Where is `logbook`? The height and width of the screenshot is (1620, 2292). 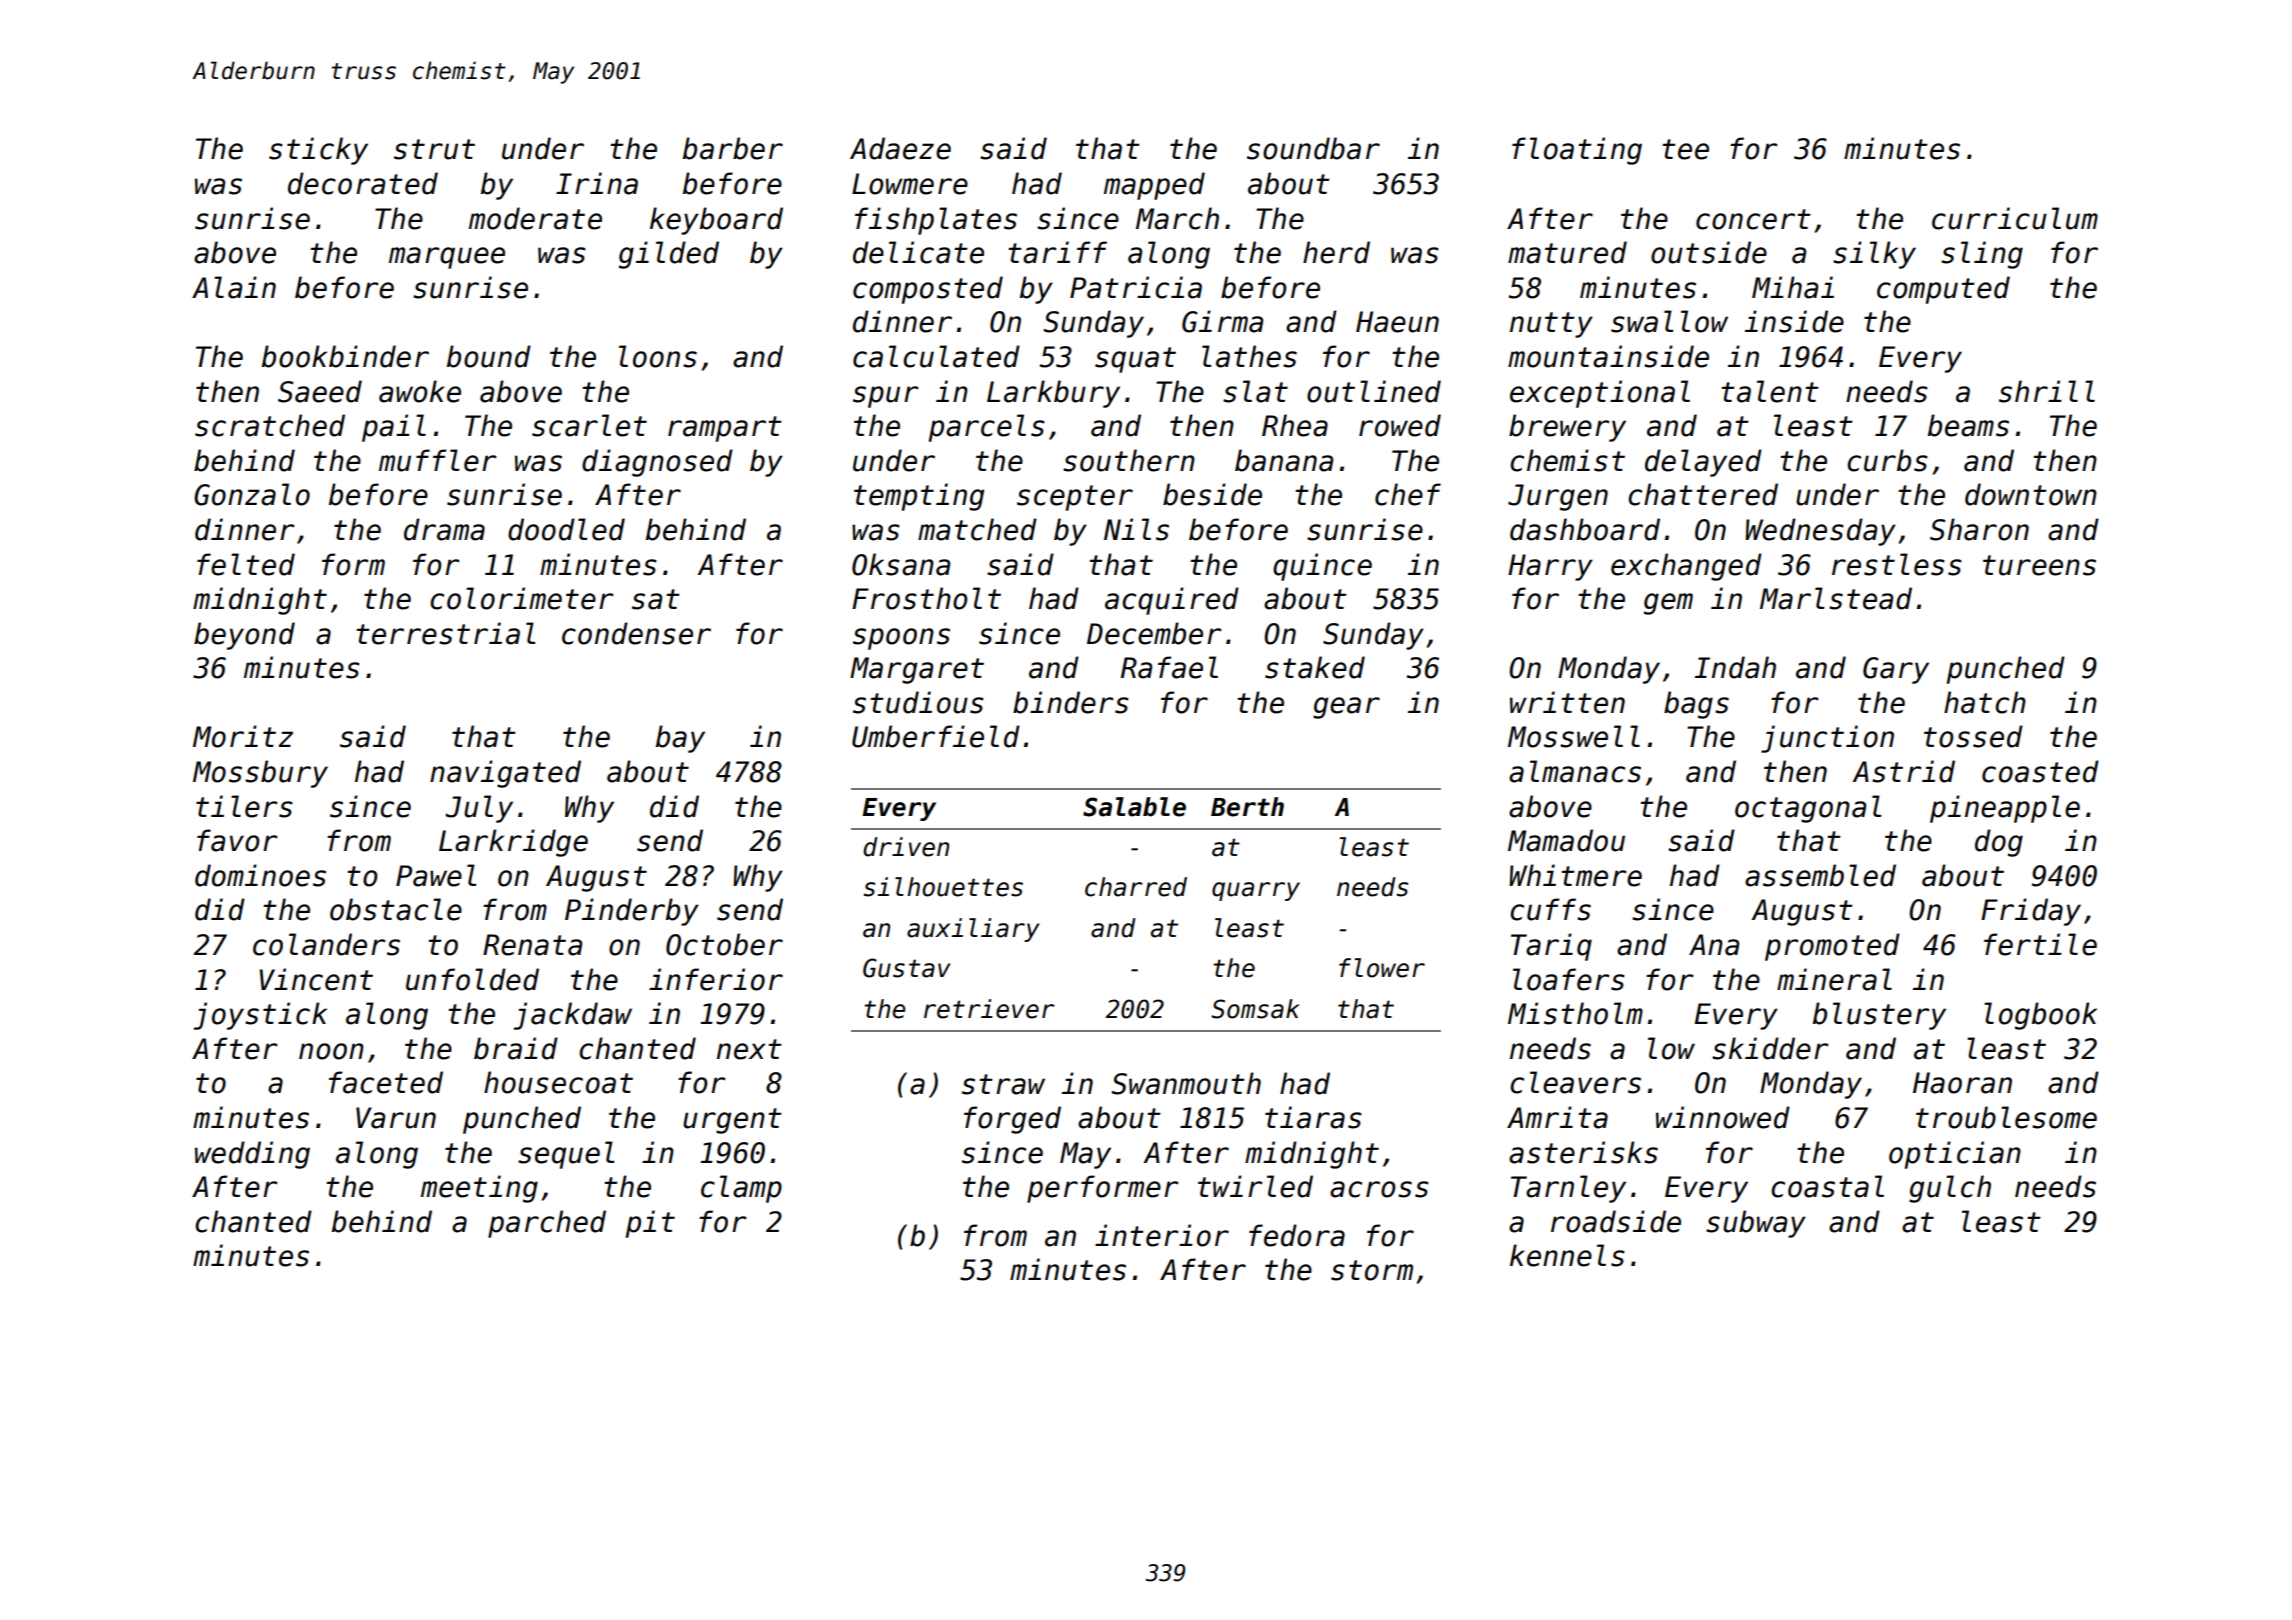 logbook is located at coordinates (2040, 1016).
